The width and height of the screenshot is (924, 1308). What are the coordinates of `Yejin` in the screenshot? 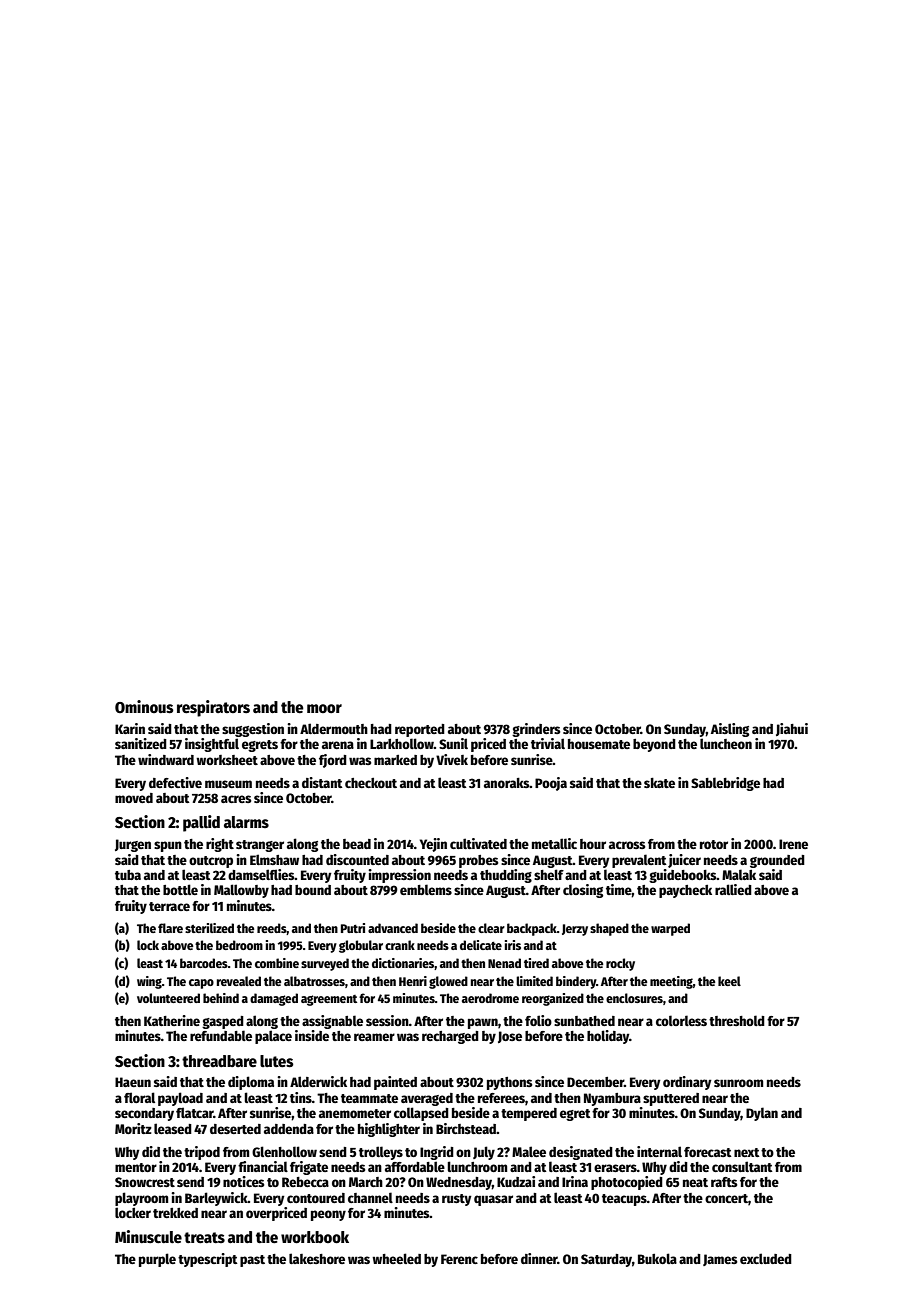 It's located at (433, 845).
